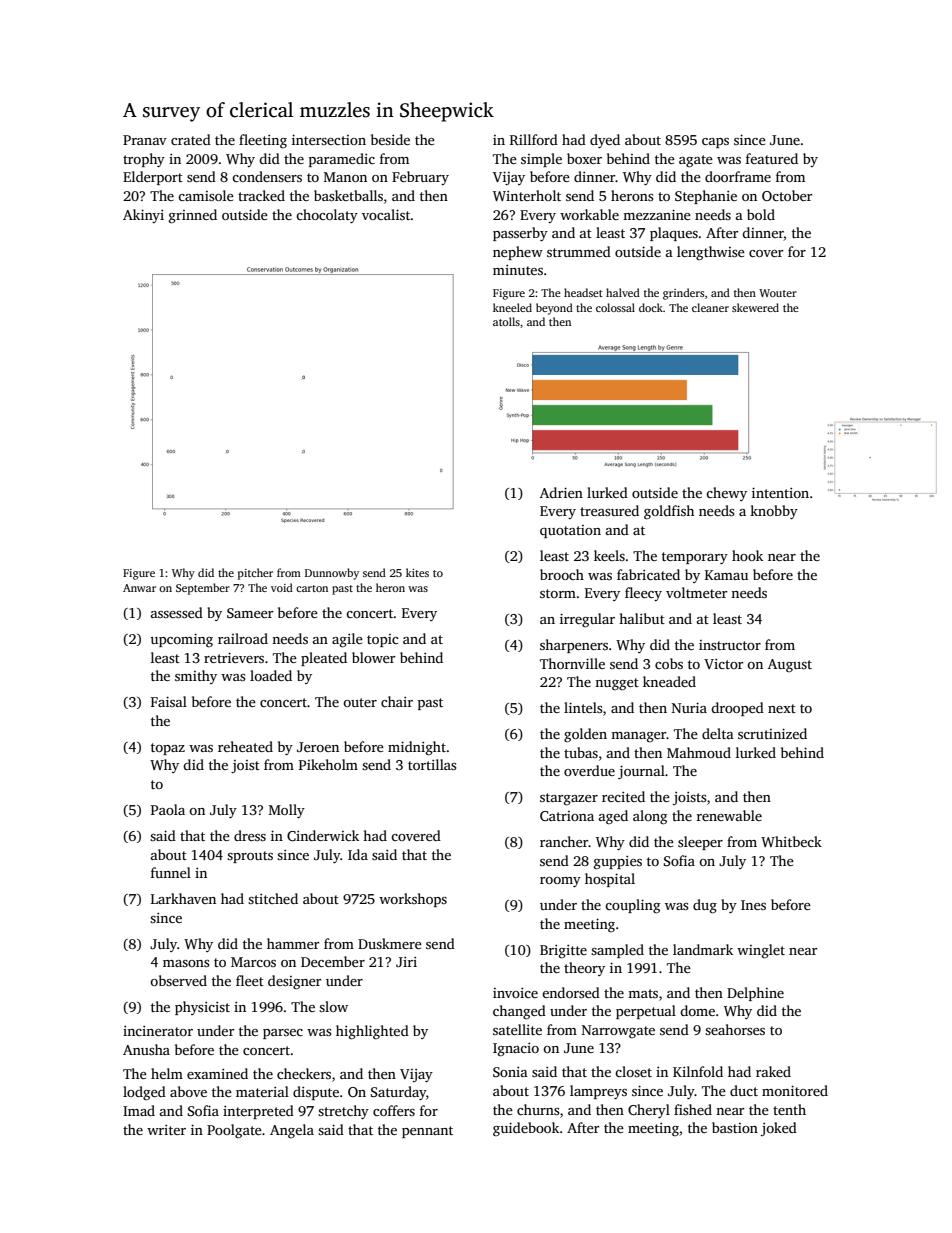  I want to click on guidebook, so click(526, 1129).
